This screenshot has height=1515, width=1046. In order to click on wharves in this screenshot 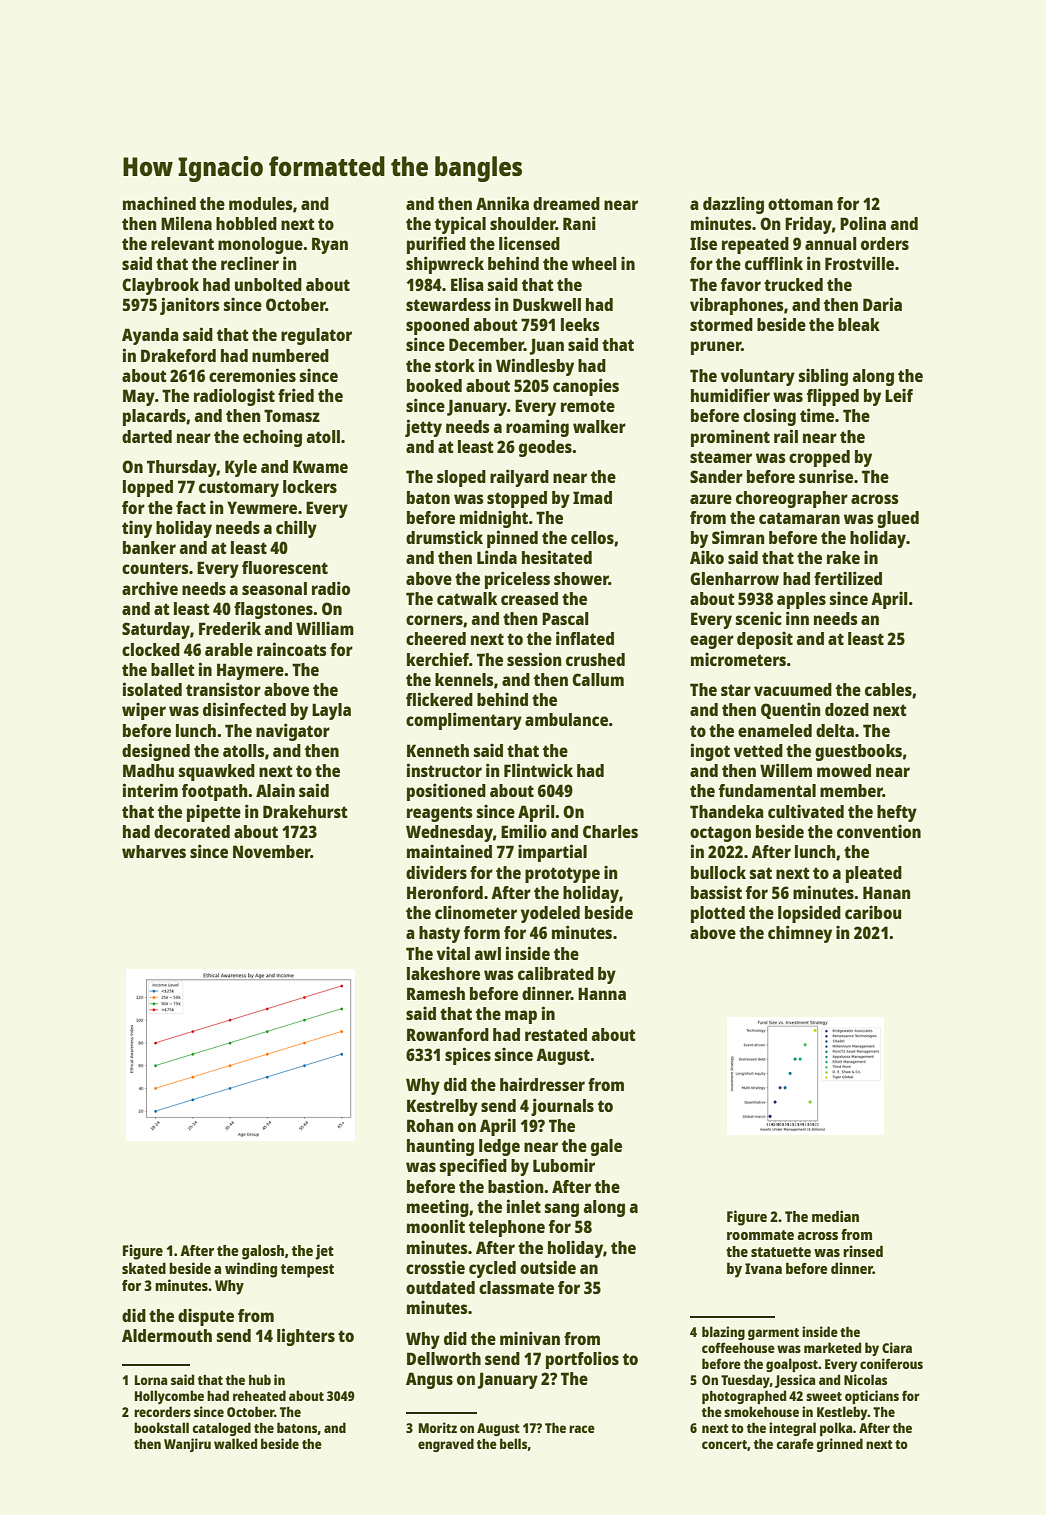, I will do `click(154, 851)`.
